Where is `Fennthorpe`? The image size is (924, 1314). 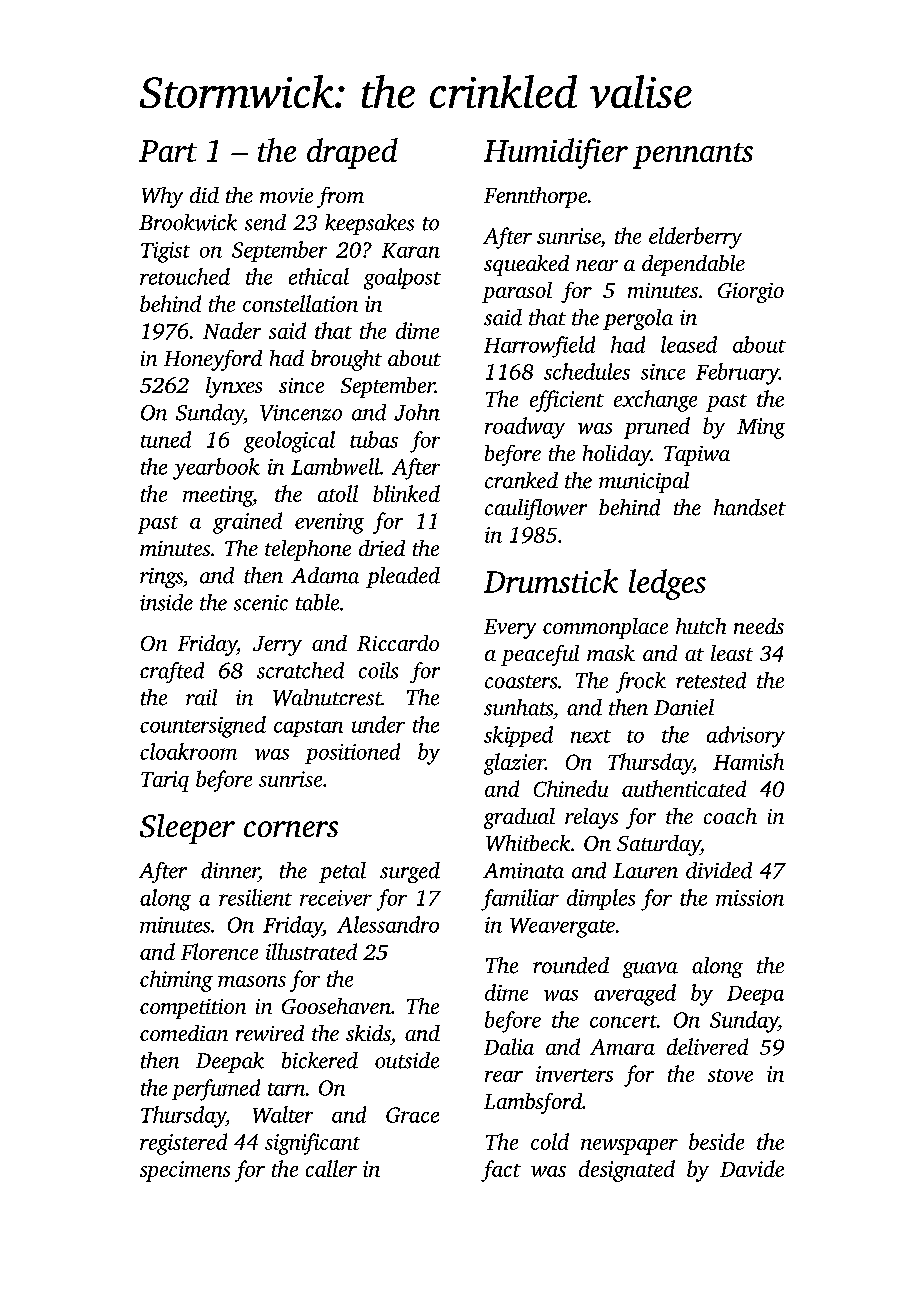
Fennthorpe is located at coordinates (535, 197).
